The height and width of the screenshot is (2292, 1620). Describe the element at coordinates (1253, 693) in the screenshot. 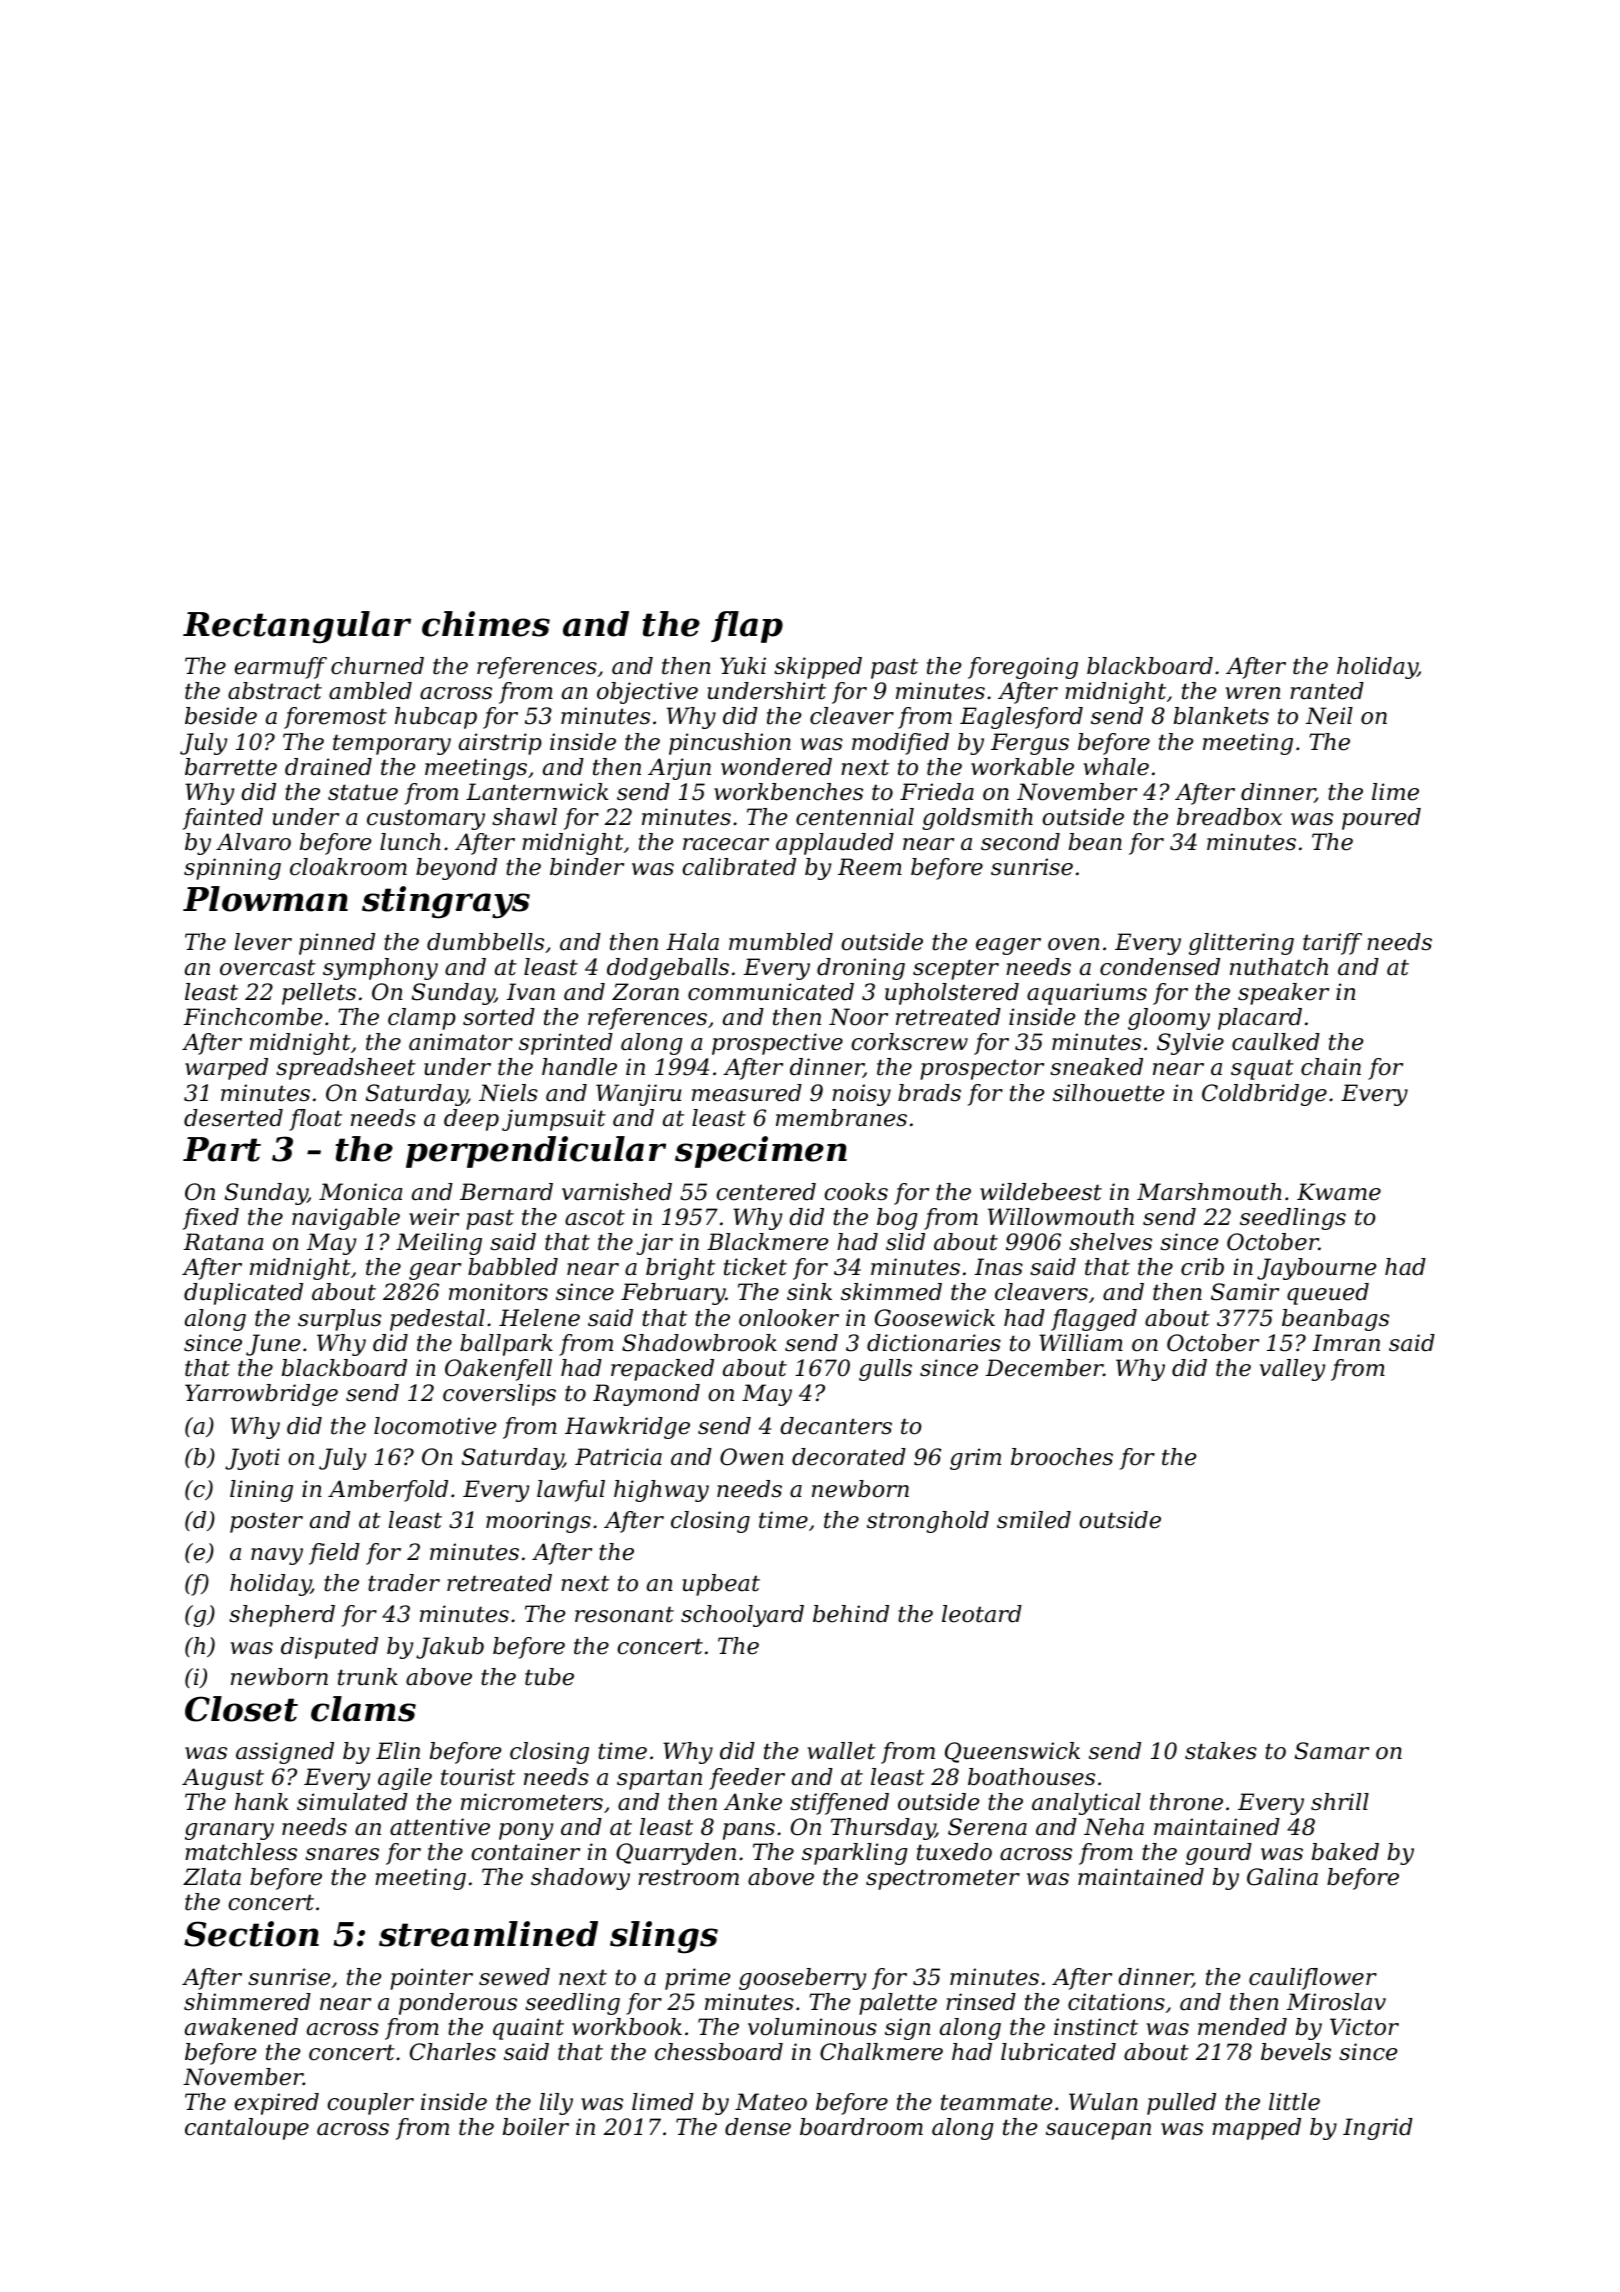

I see `wren` at that location.
